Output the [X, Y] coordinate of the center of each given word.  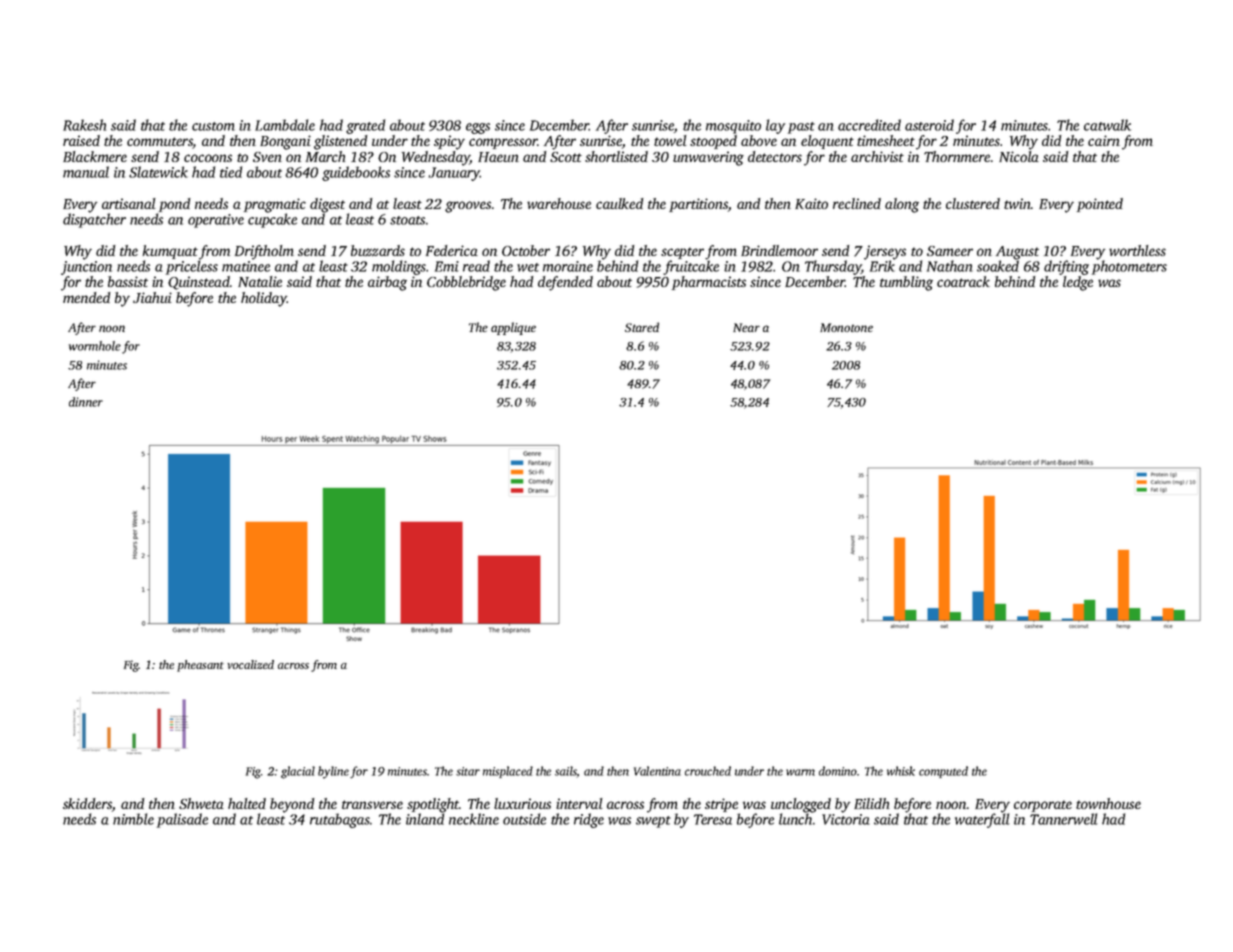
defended [565, 283]
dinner [86, 402]
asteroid [929, 125]
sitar [468, 771]
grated [365, 126]
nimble [133, 819]
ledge [1078, 283]
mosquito [733, 127]
